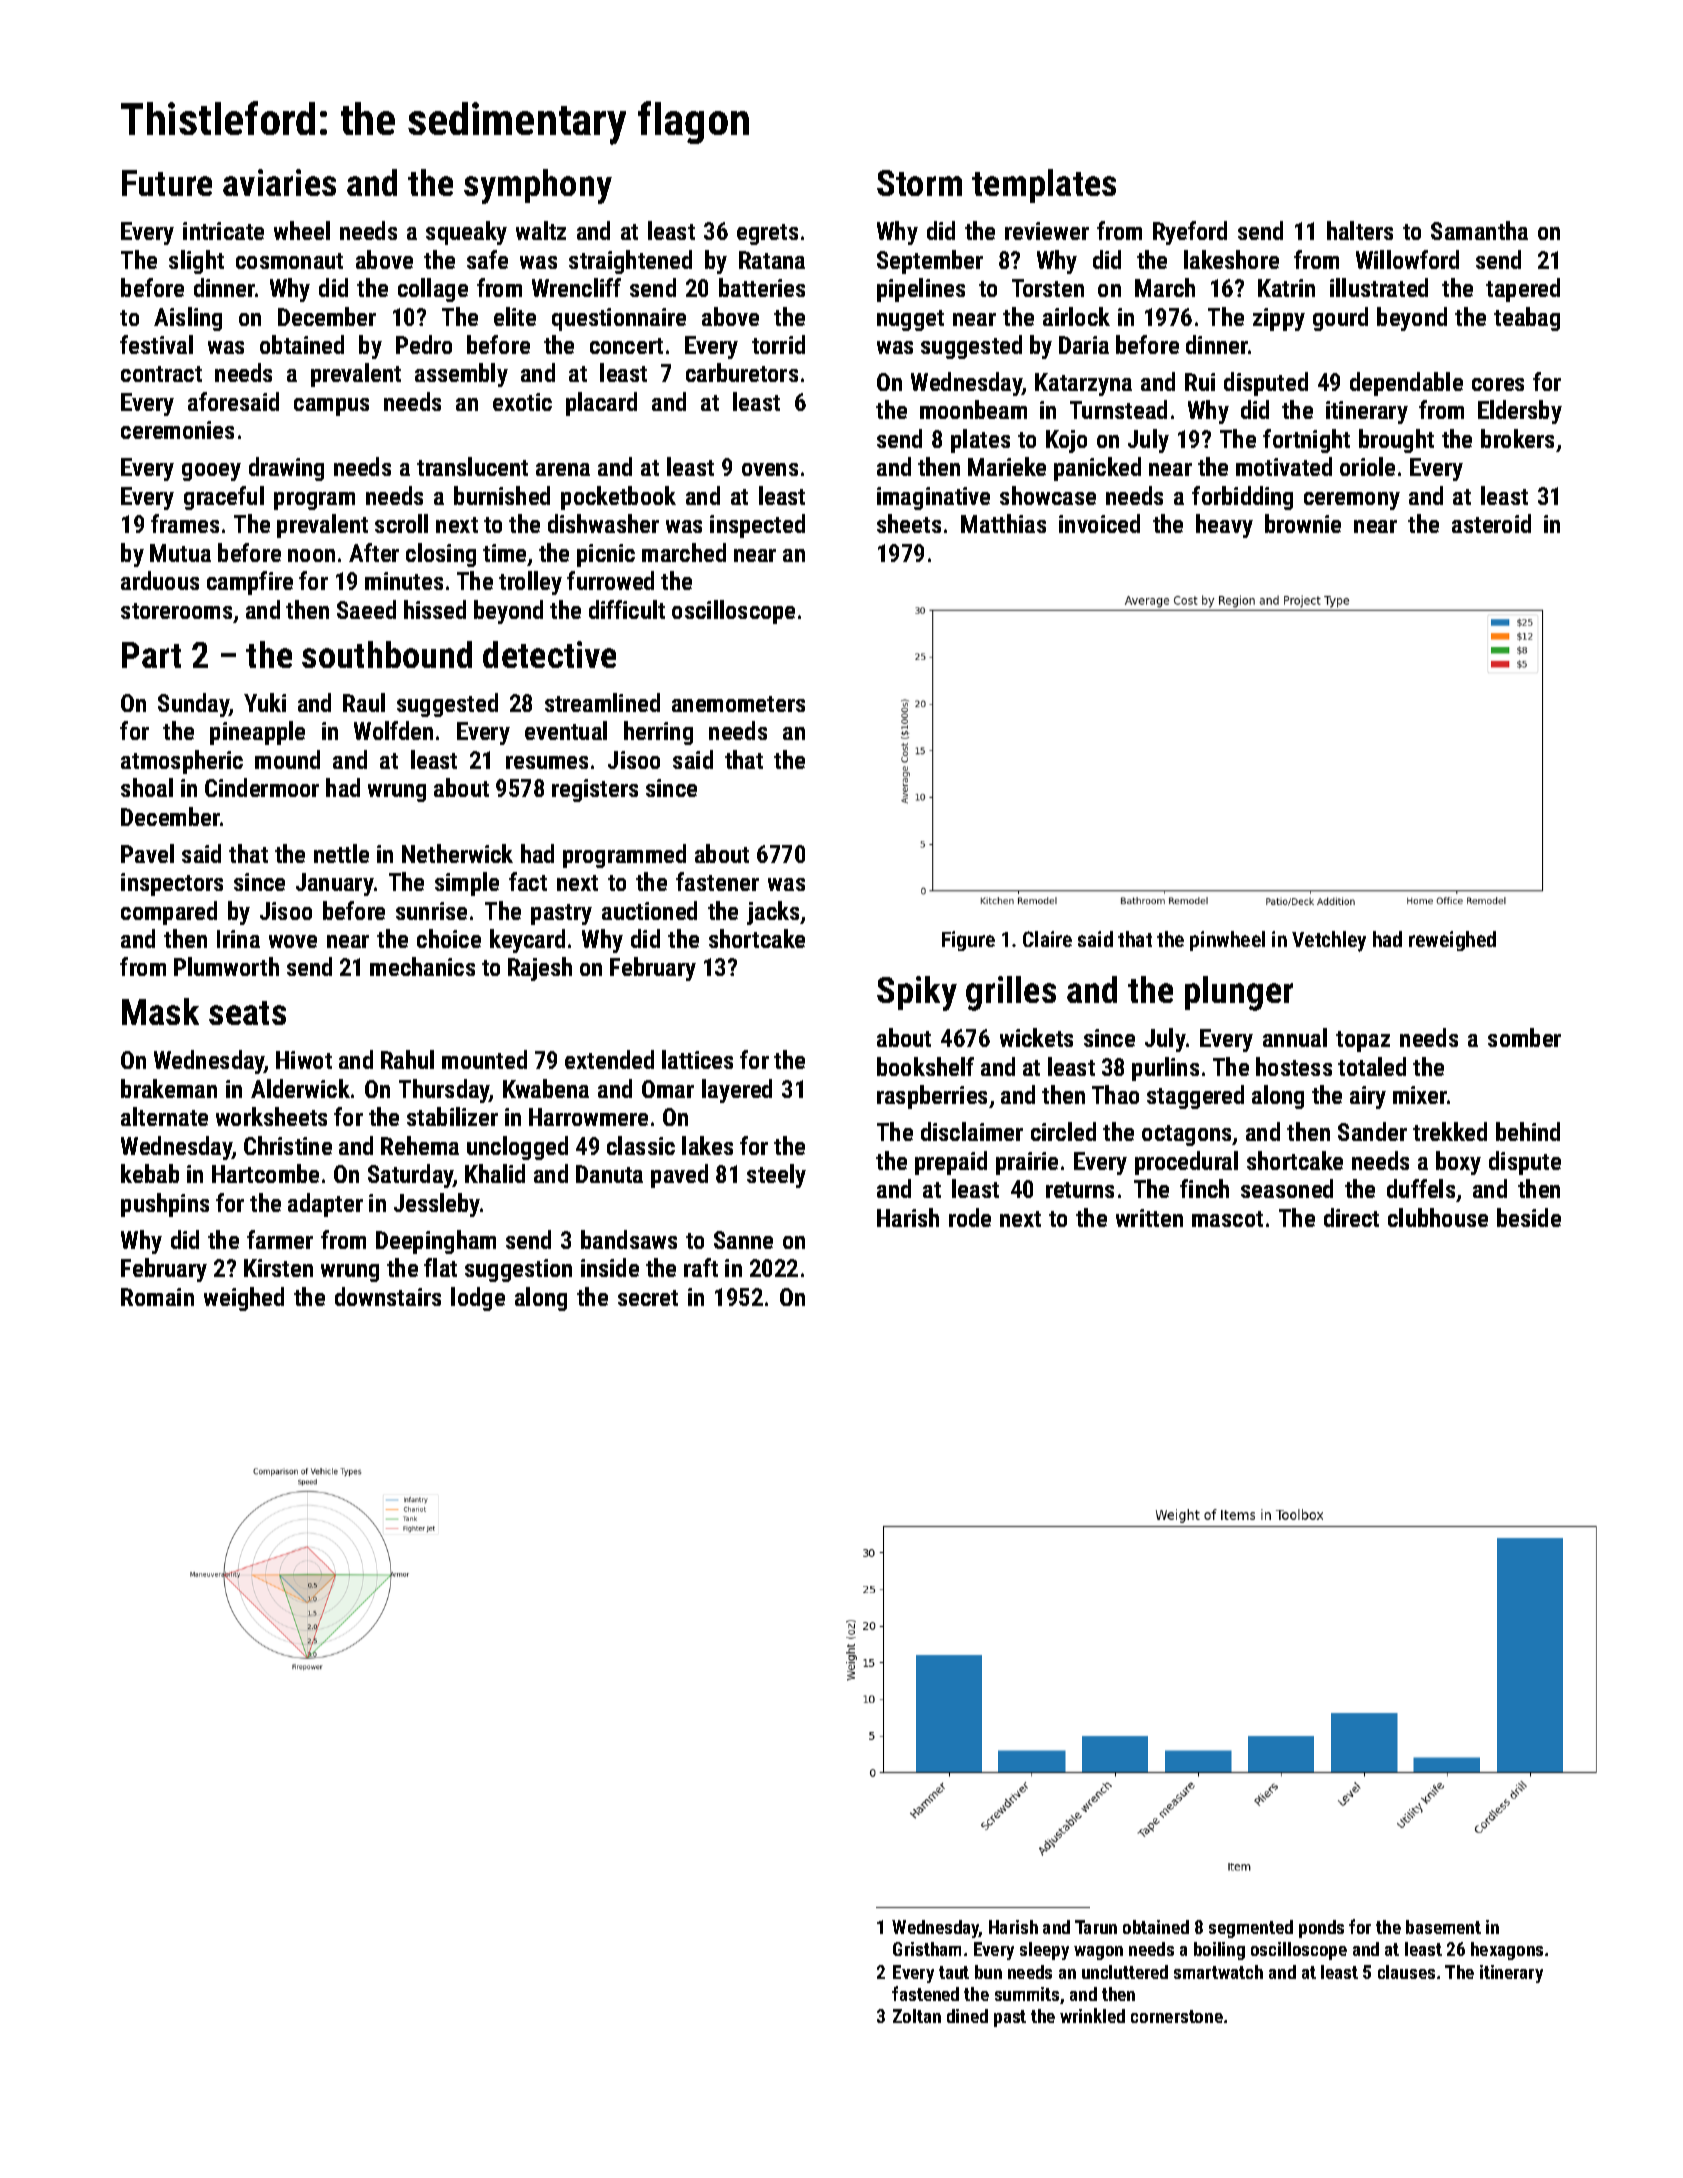 Image resolution: width=1683 pixels, height=2178 pixels. What do you see at coordinates (917, 993) in the document?
I see `Spiky` at bounding box center [917, 993].
